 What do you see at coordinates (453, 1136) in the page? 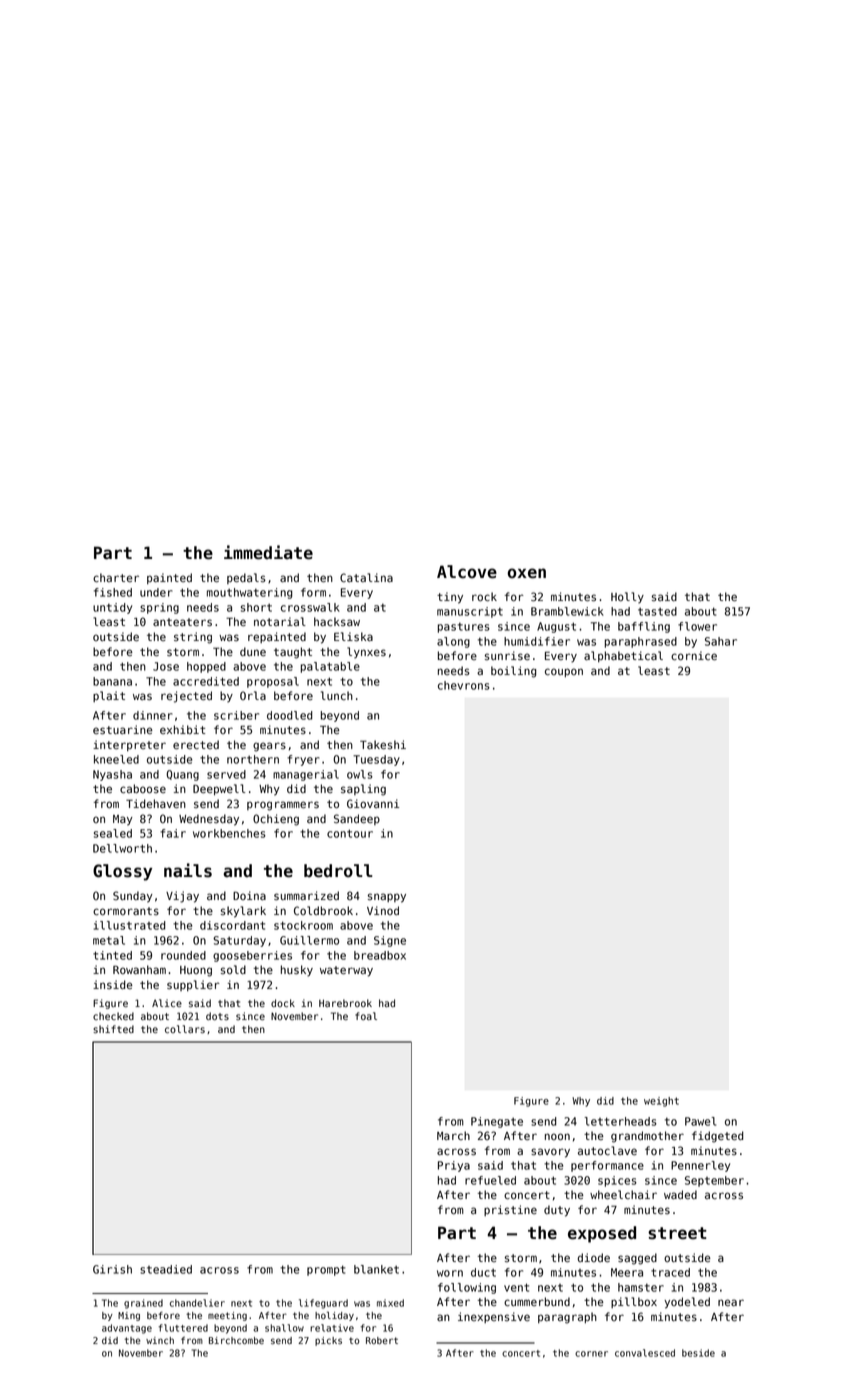
I see `March` at bounding box center [453, 1136].
